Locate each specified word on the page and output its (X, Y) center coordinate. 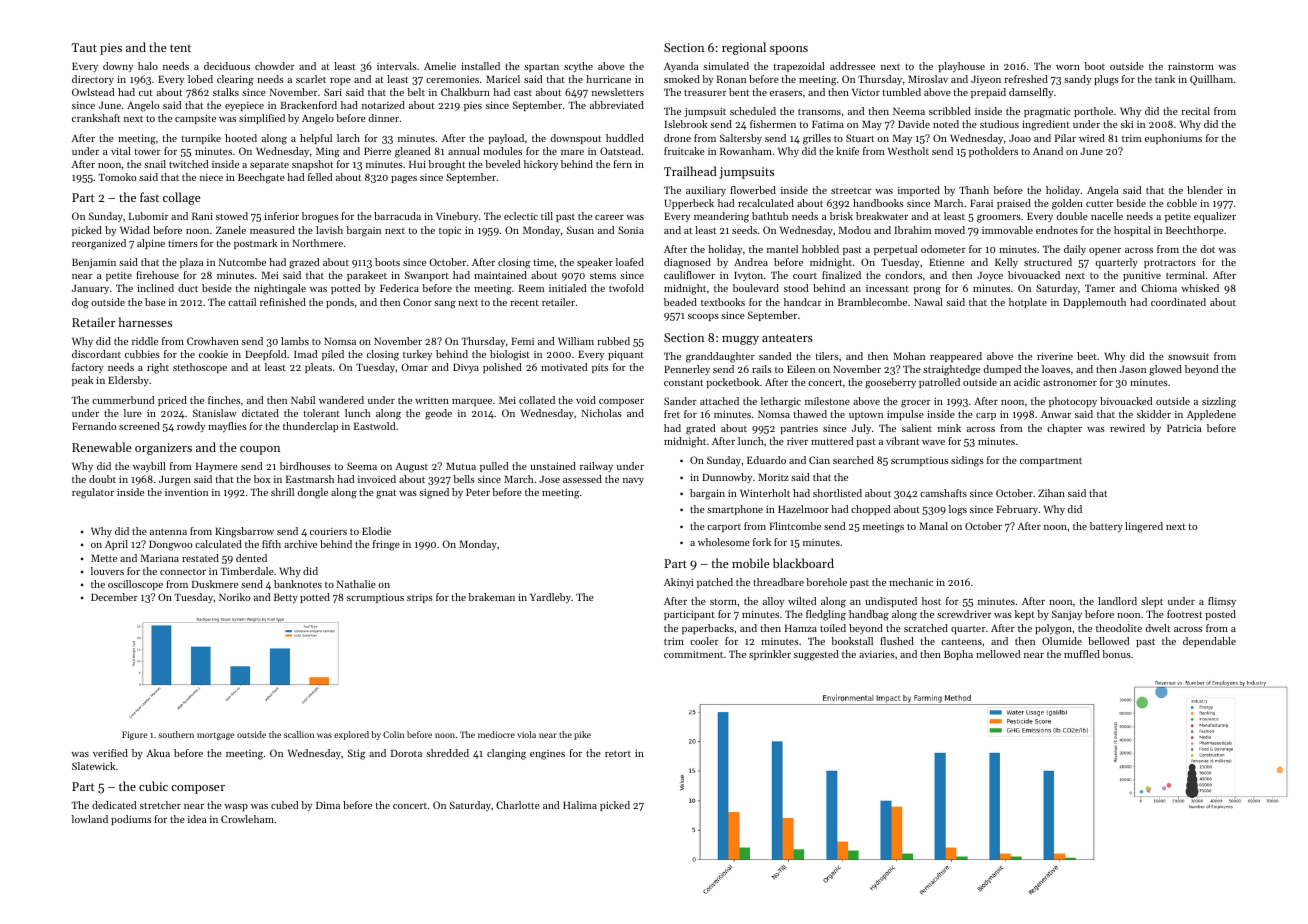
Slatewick (93, 766)
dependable (1209, 642)
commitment (693, 654)
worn (1068, 67)
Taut (84, 47)
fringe (386, 545)
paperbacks (708, 629)
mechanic (911, 582)
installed (480, 66)
